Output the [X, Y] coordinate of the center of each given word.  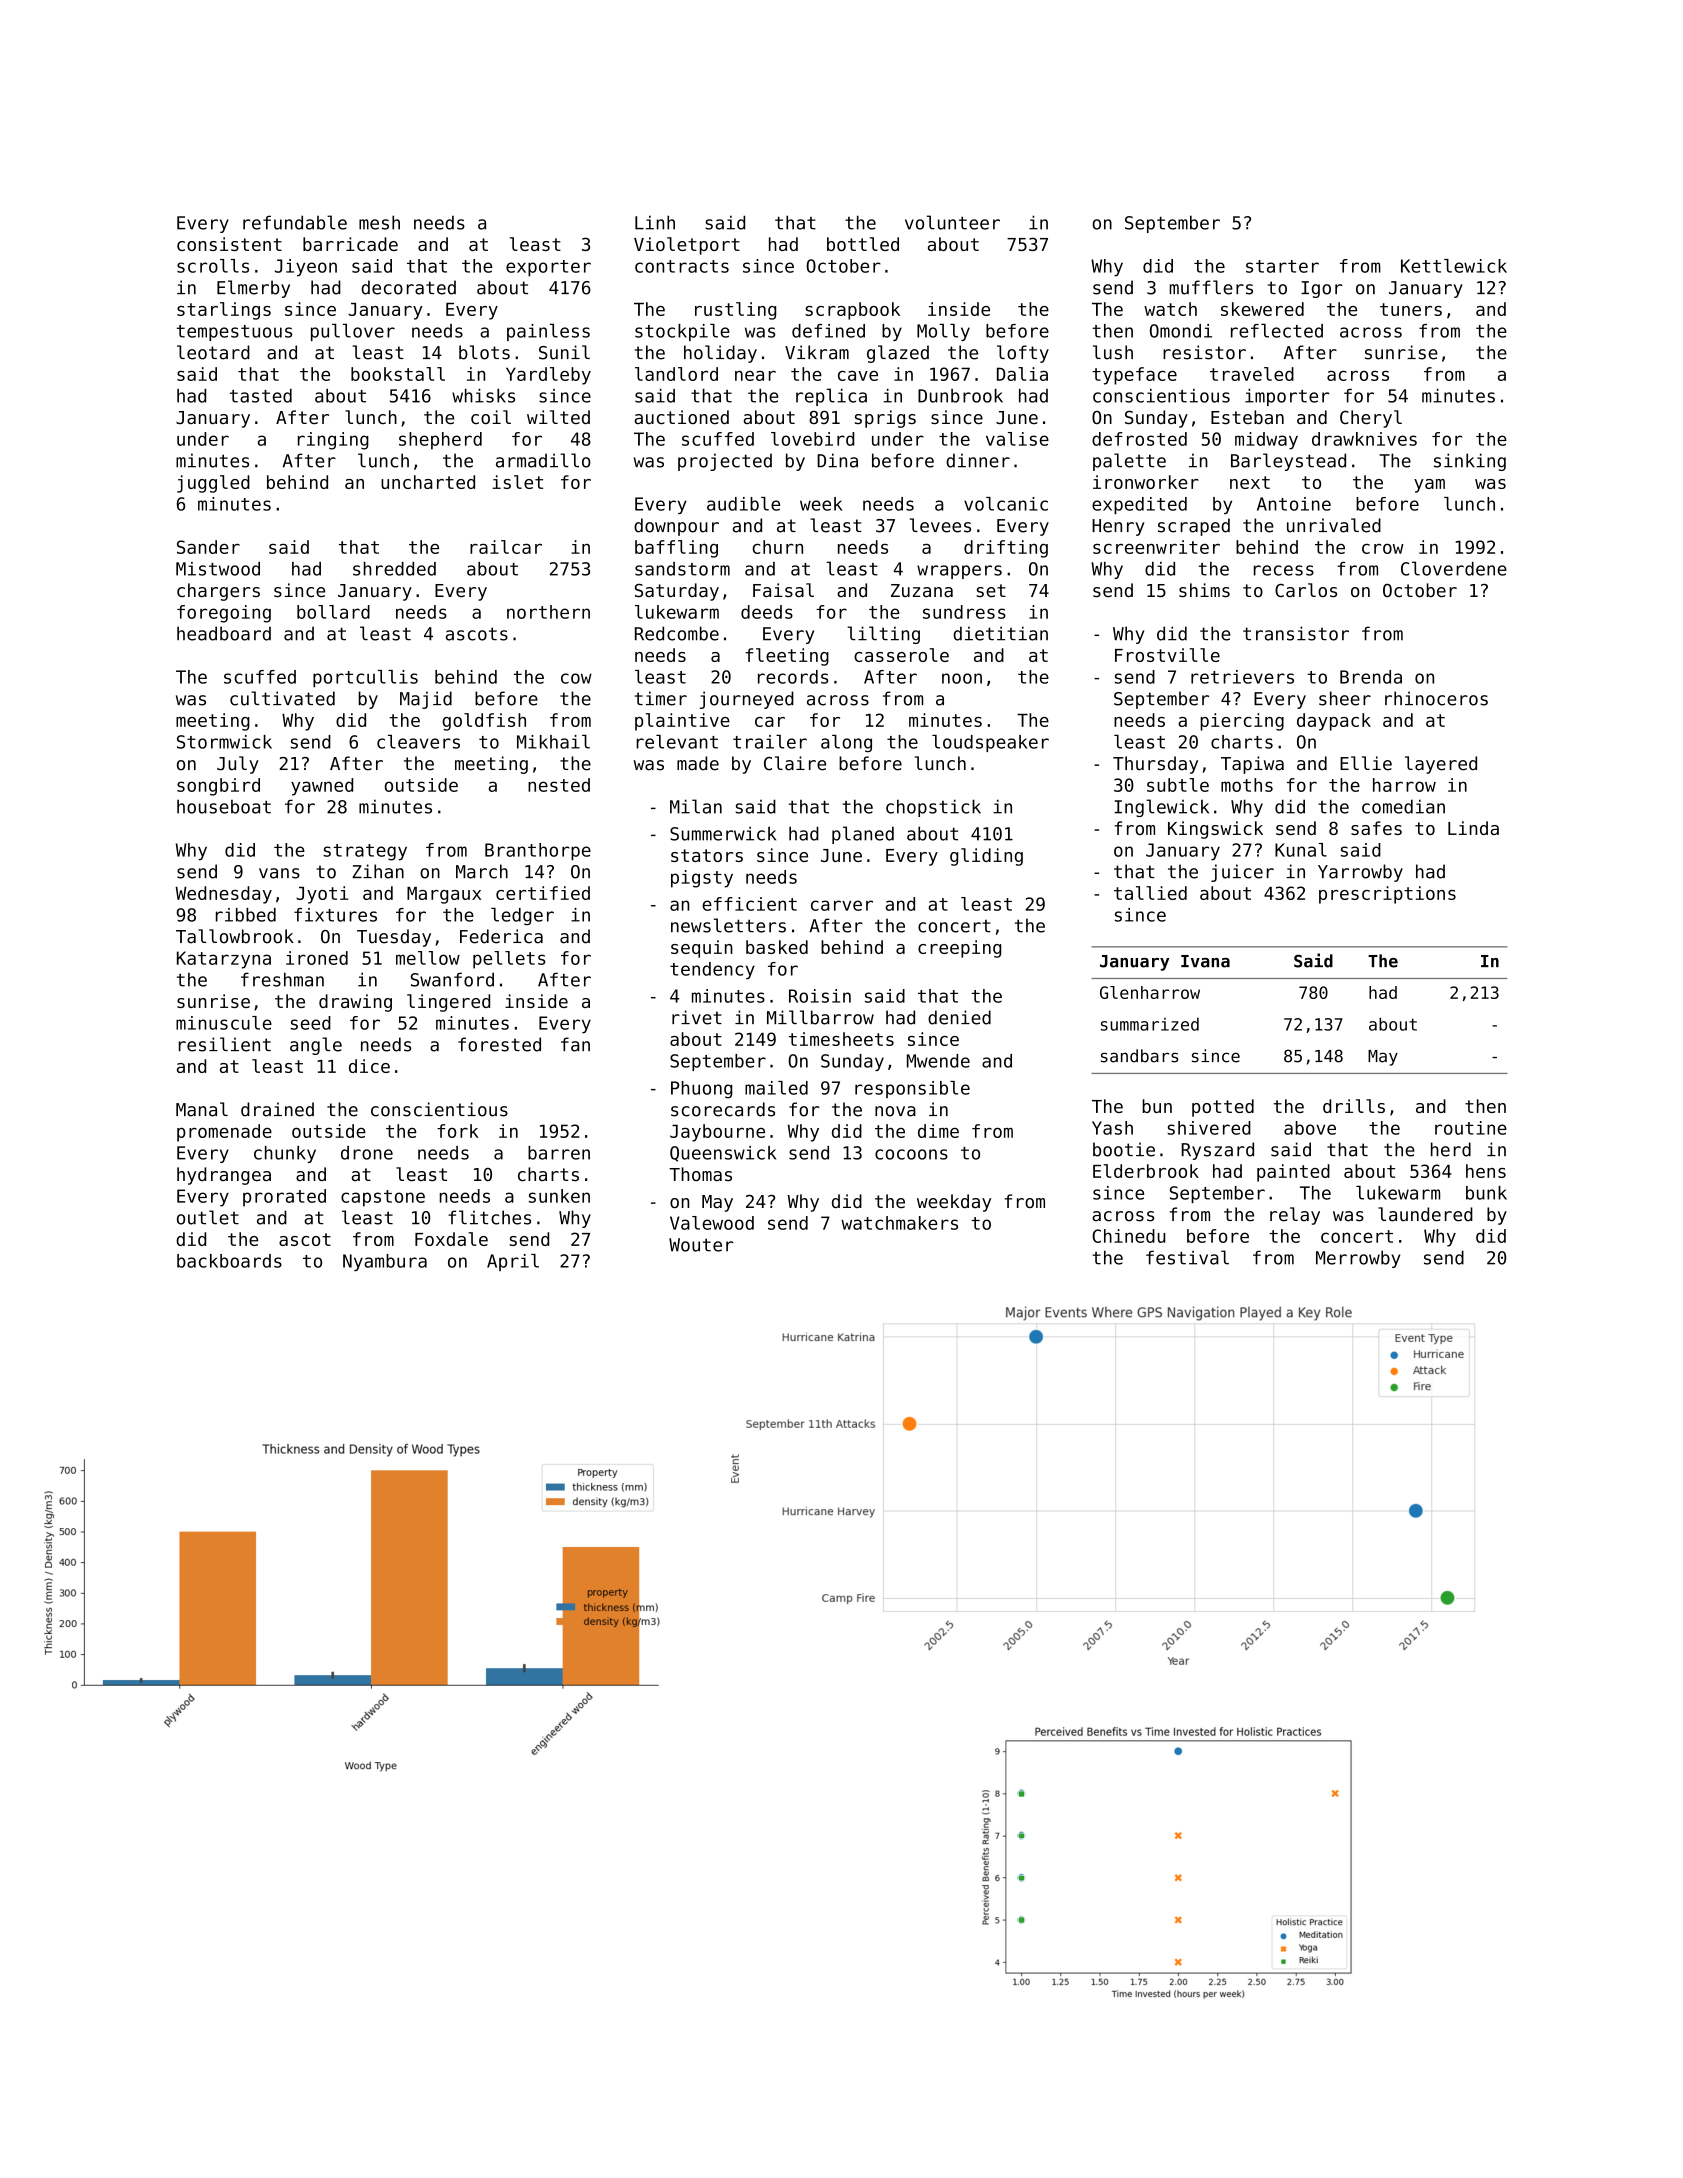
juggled [213, 484]
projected [725, 462]
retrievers [1242, 677]
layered [1441, 765]
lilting [883, 635]
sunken [559, 1196]
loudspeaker [990, 743]
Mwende [938, 1061]
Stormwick [224, 742]
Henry [1118, 527]
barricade [350, 244]
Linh [655, 222]
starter [1282, 266]
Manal [202, 1109]
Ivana [1205, 961]
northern [548, 612]
